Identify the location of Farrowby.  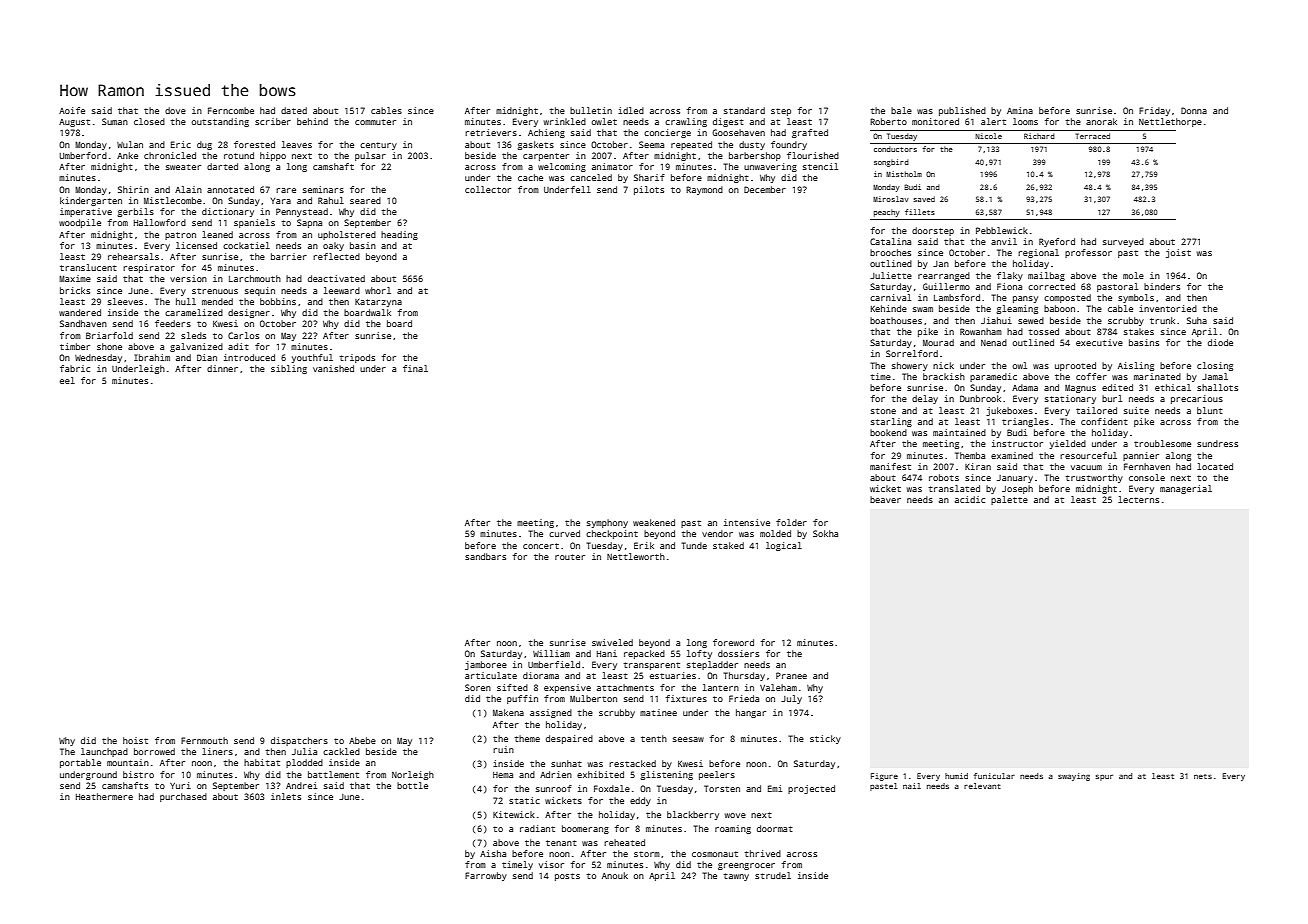
(486, 876).
